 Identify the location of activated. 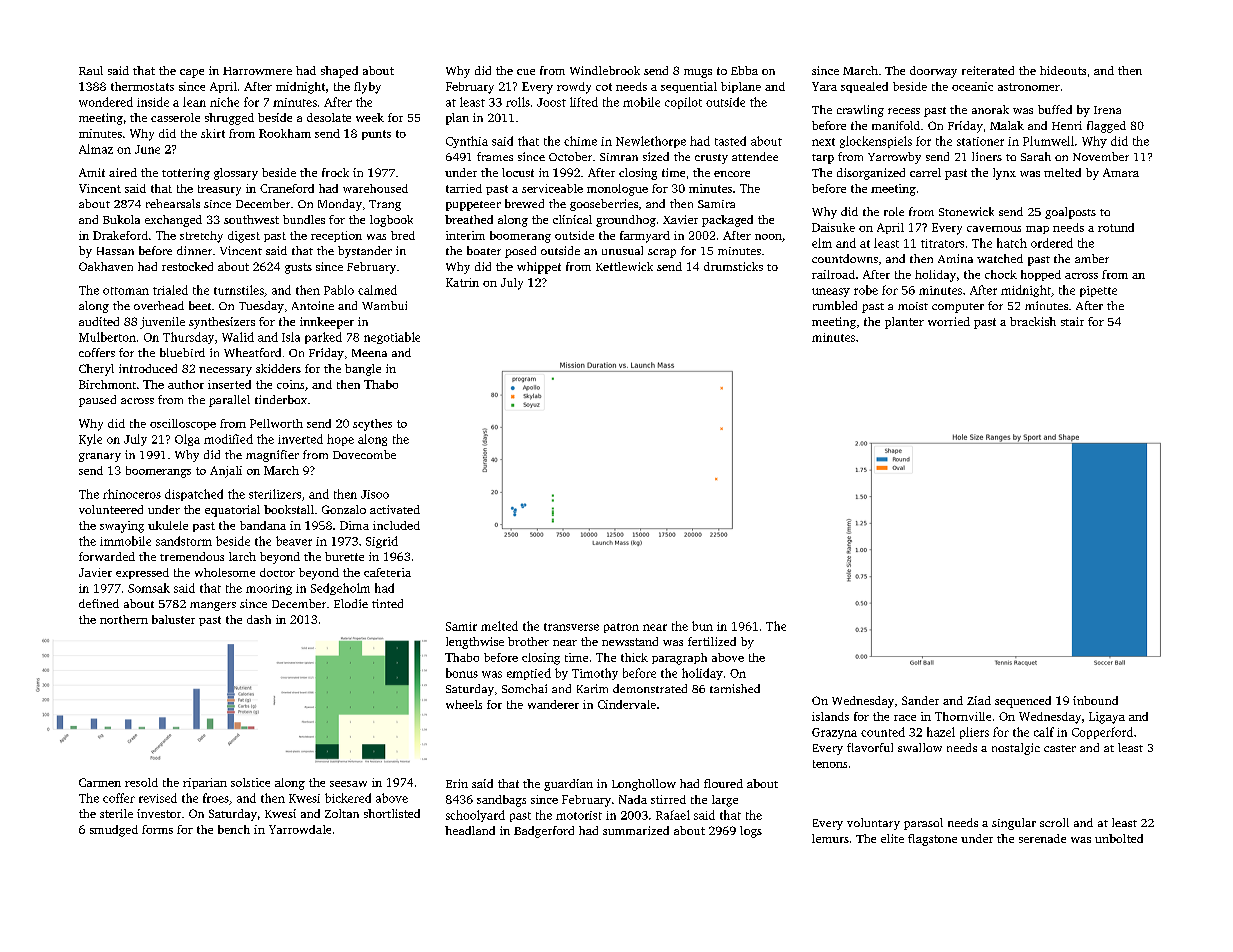
(395, 509).
